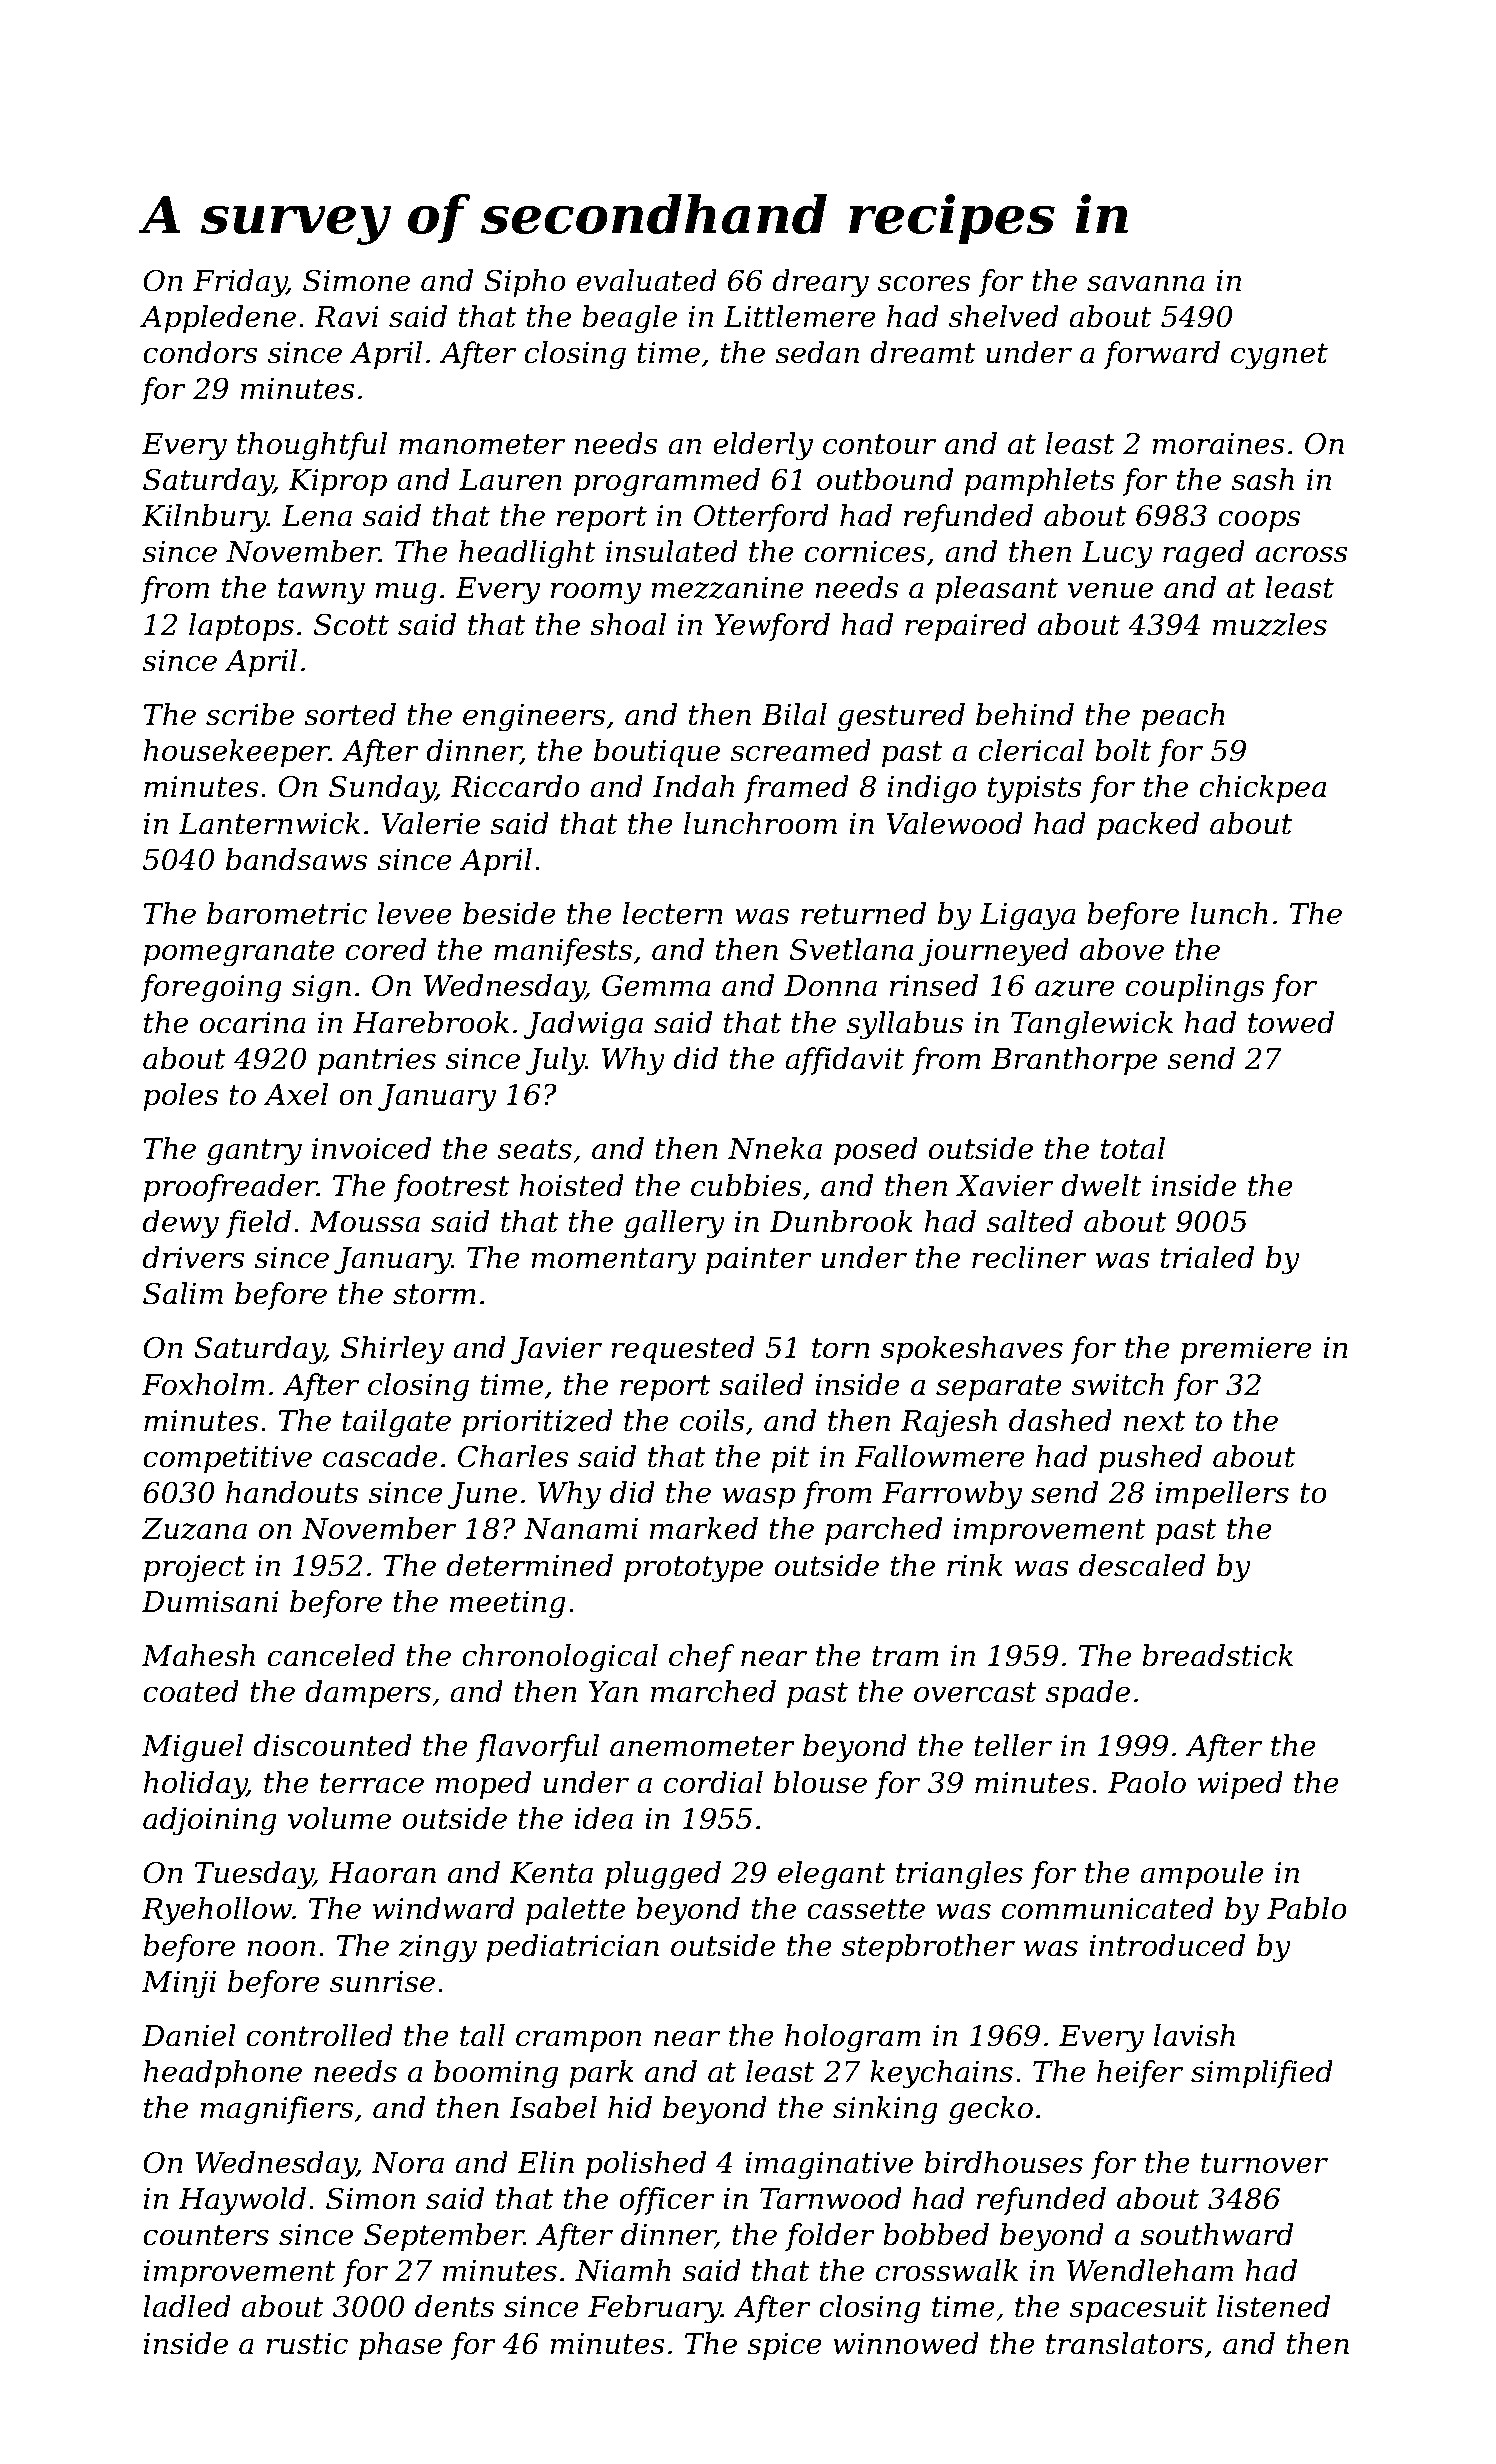  I want to click on translators, so click(1124, 2343).
